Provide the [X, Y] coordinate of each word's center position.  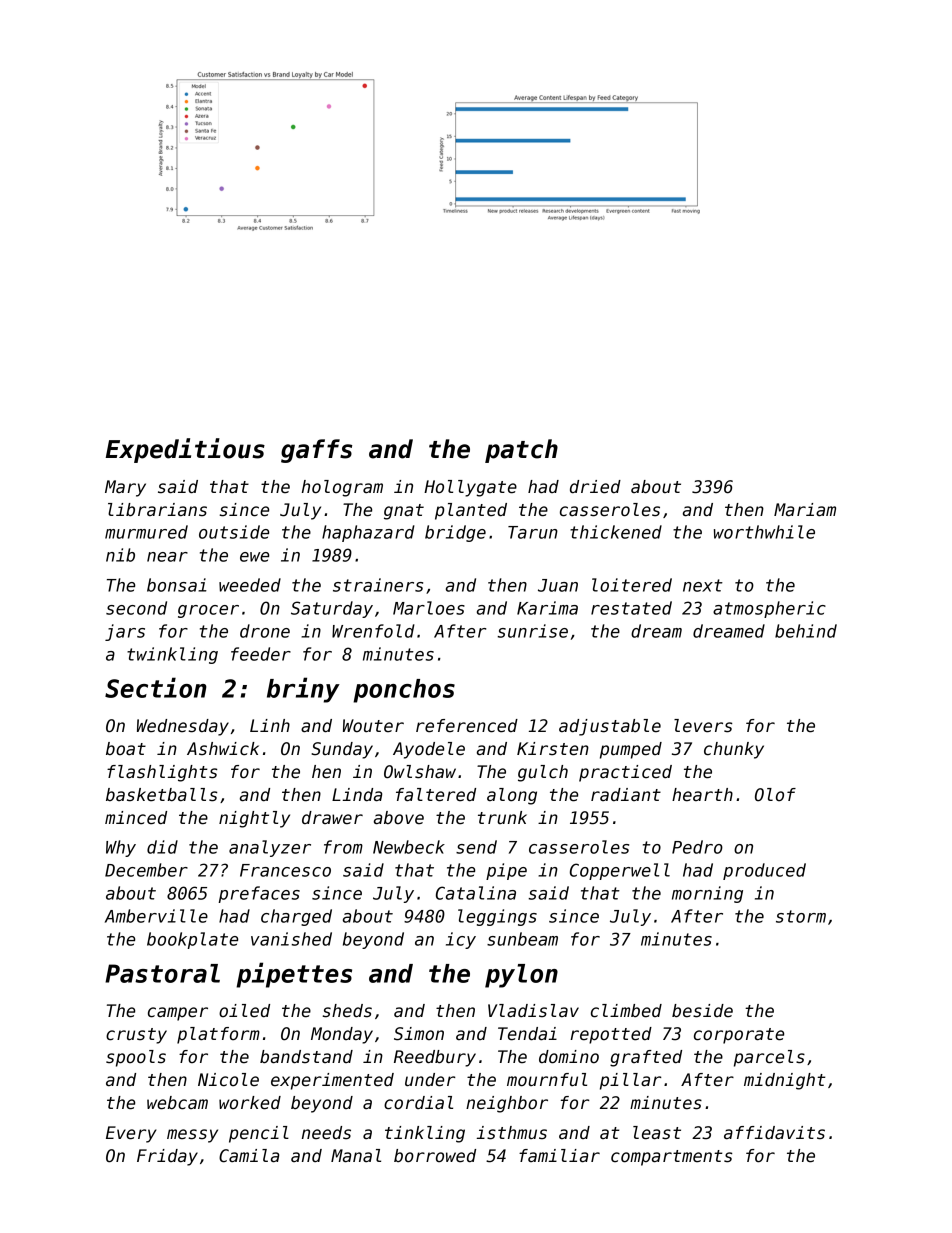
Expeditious [185, 450]
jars [125, 632]
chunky [734, 750]
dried [595, 487]
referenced [467, 726]
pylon [521, 976]
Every [131, 1134]
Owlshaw [420, 772]
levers [703, 726]
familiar [559, 1156]
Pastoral [162, 973]
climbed [626, 1011]
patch [521, 451]
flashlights [162, 773]
